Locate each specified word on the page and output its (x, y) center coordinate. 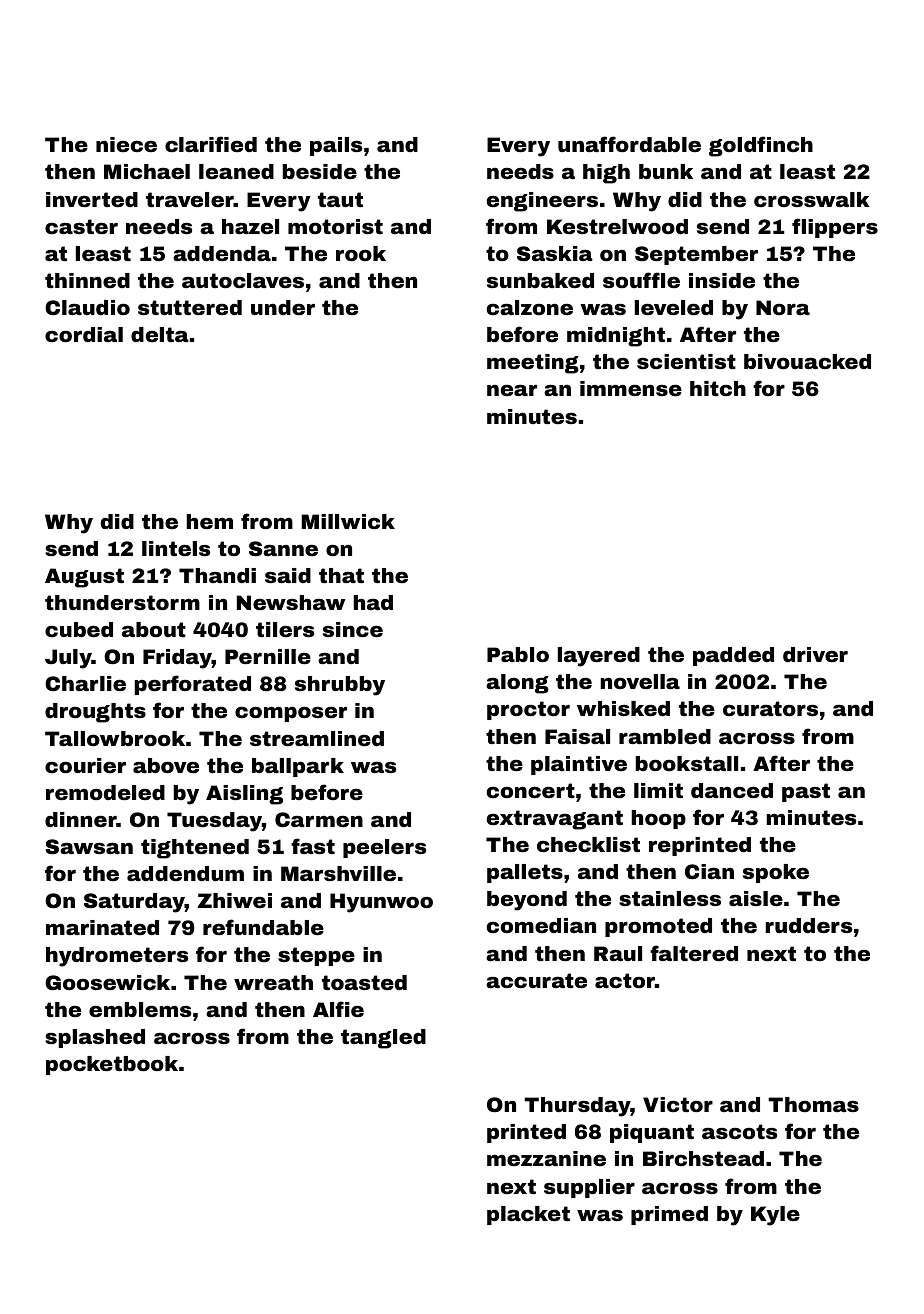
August (84, 578)
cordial (84, 334)
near (512, 390)
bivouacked (807, 361)
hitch (718, 388)
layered (599, 657)
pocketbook (112, 1065)
